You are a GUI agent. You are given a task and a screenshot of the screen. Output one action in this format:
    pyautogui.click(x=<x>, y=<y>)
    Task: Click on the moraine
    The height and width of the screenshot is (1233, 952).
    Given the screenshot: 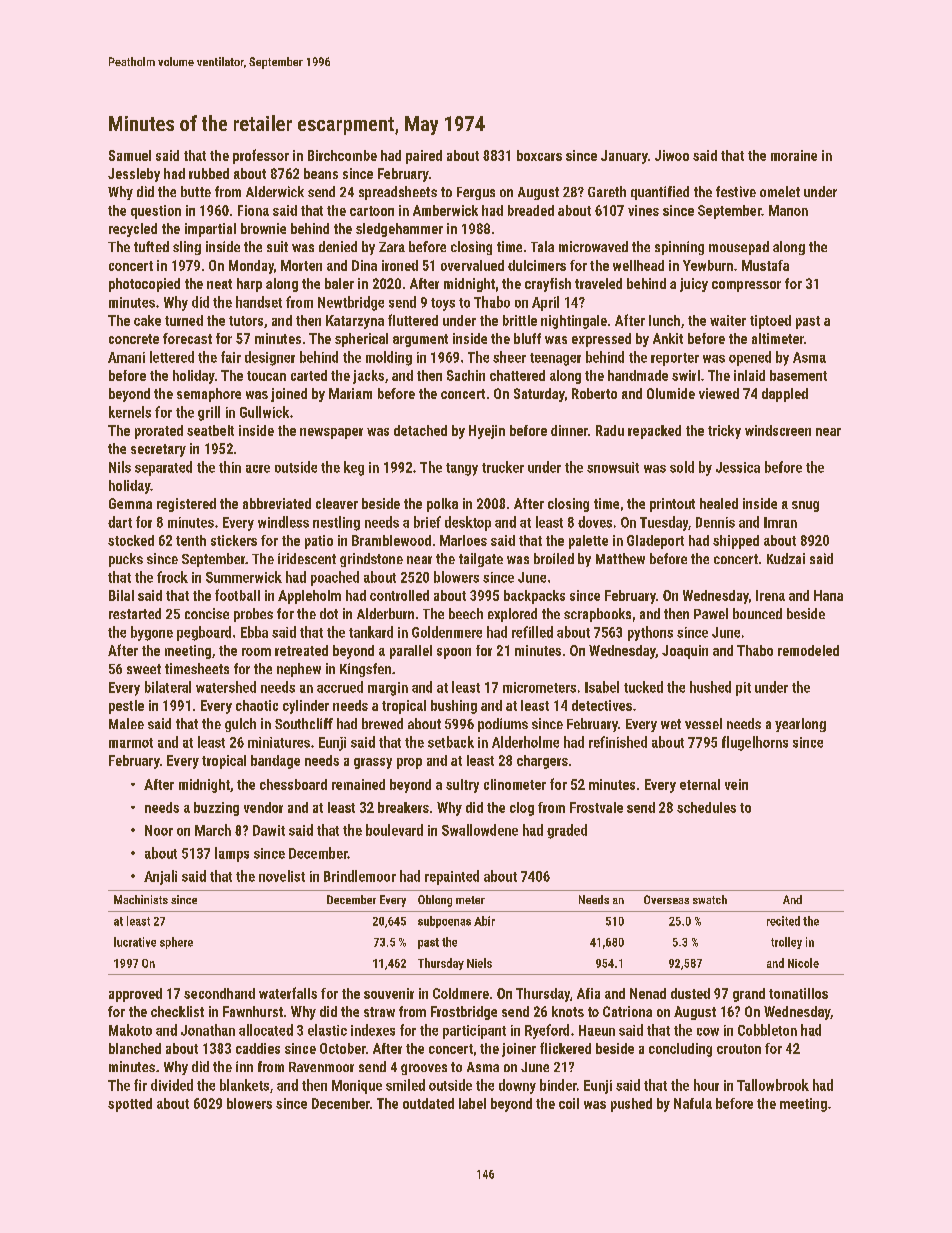 What is the action you would take?
    pyautogui.click(x=794, y=155)
